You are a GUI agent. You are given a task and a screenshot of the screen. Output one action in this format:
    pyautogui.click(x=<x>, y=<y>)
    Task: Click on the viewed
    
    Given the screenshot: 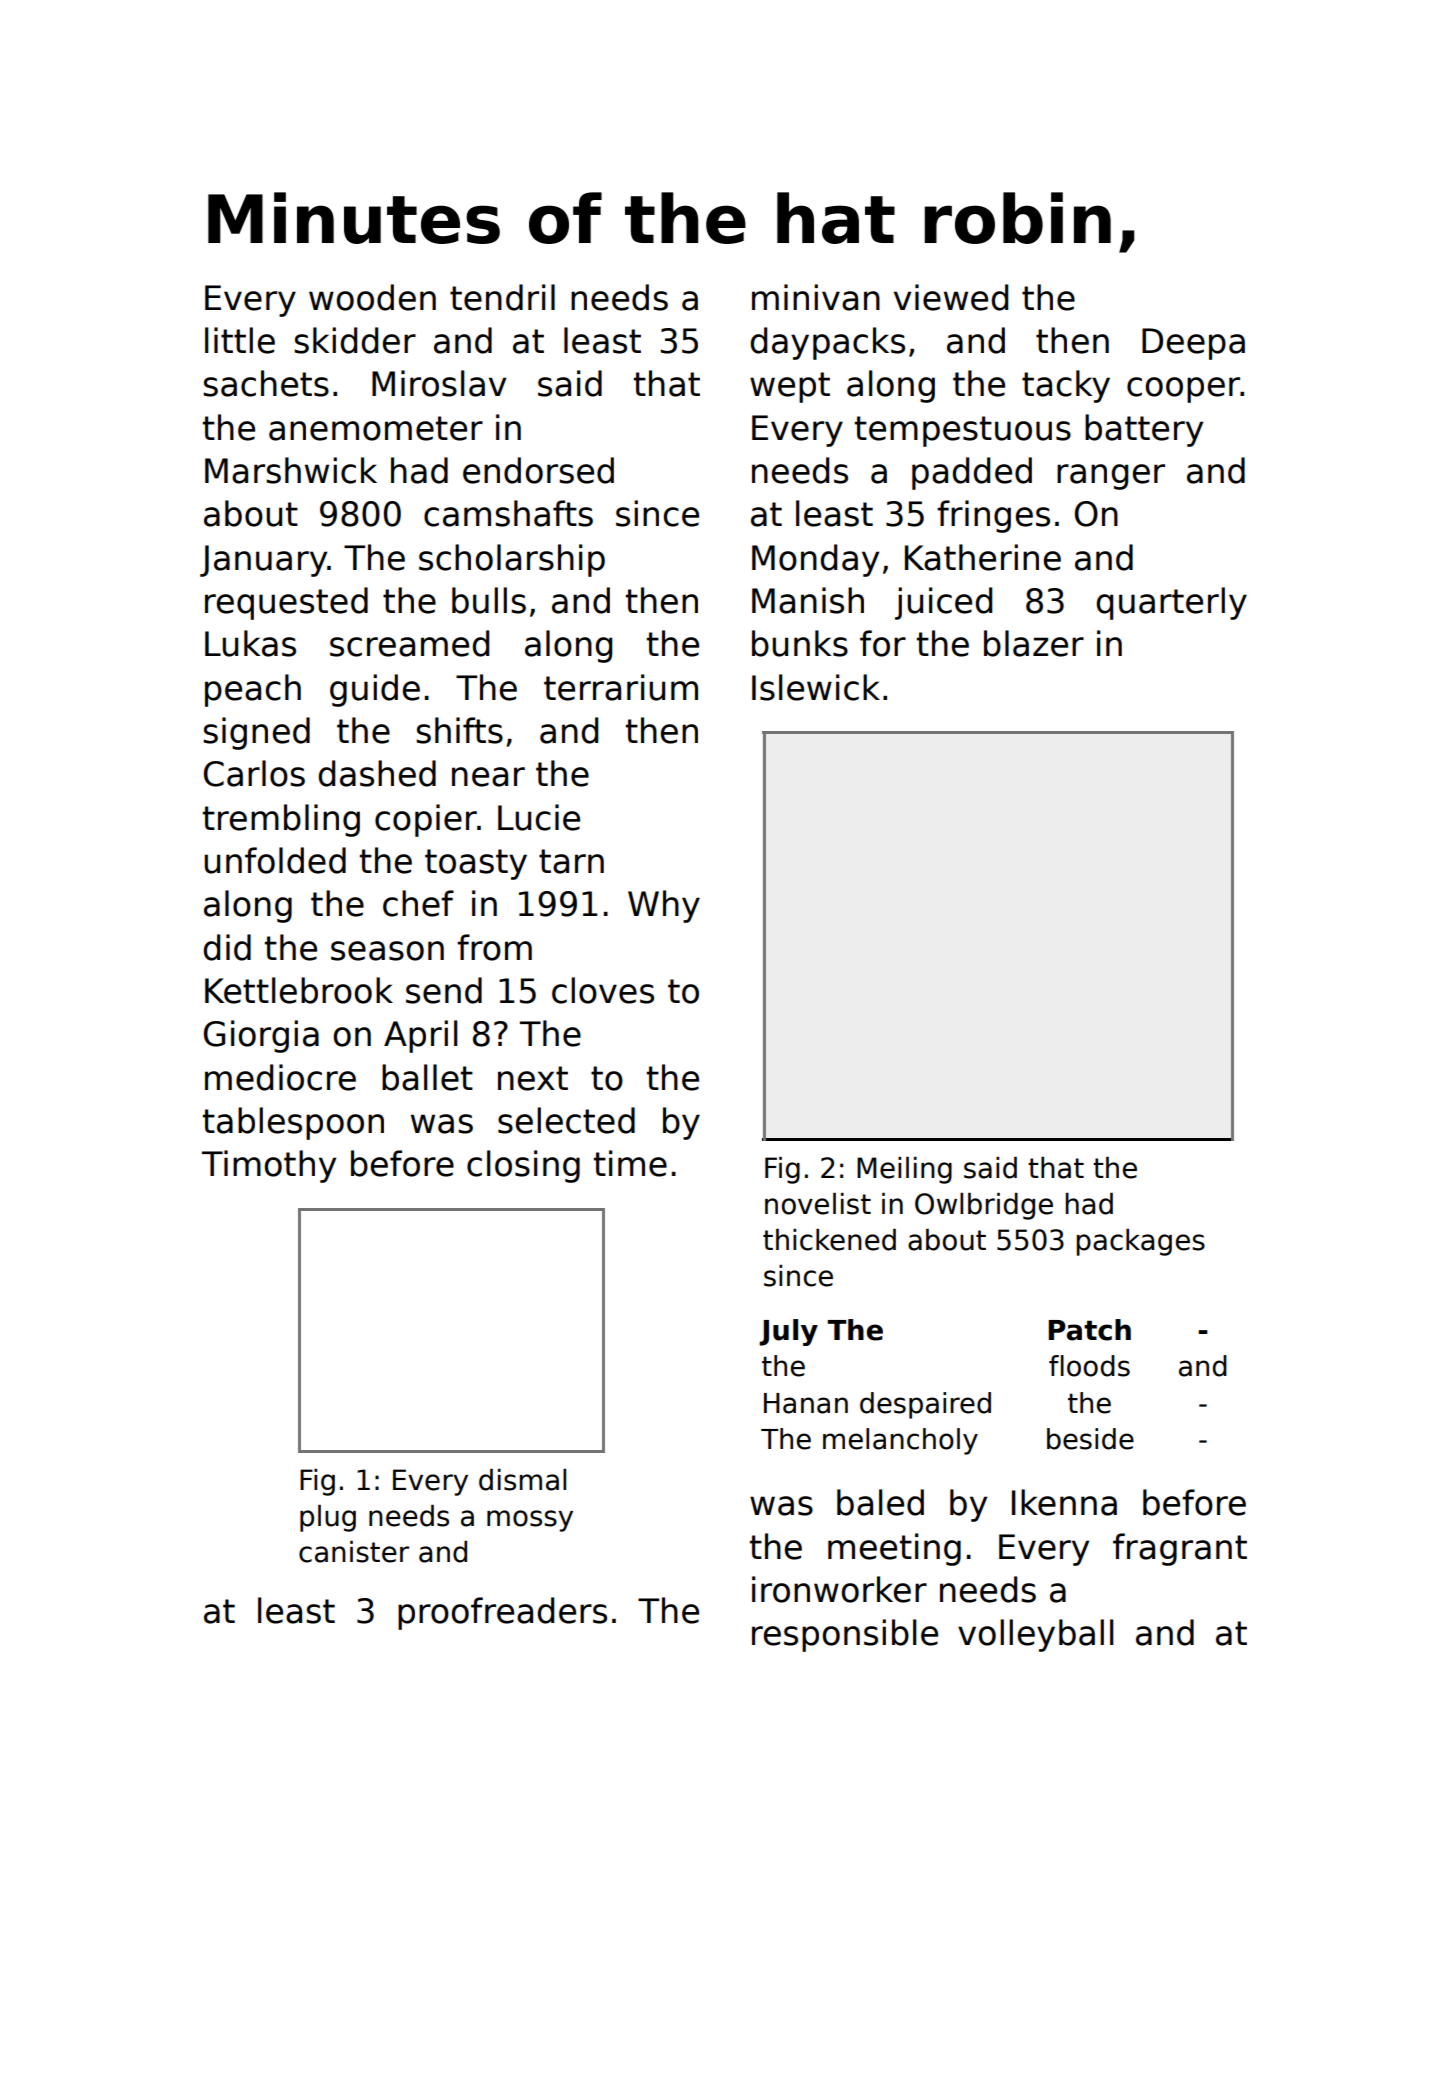 What is the action you would take?
    pyautogui.click(x=951, y=297)
